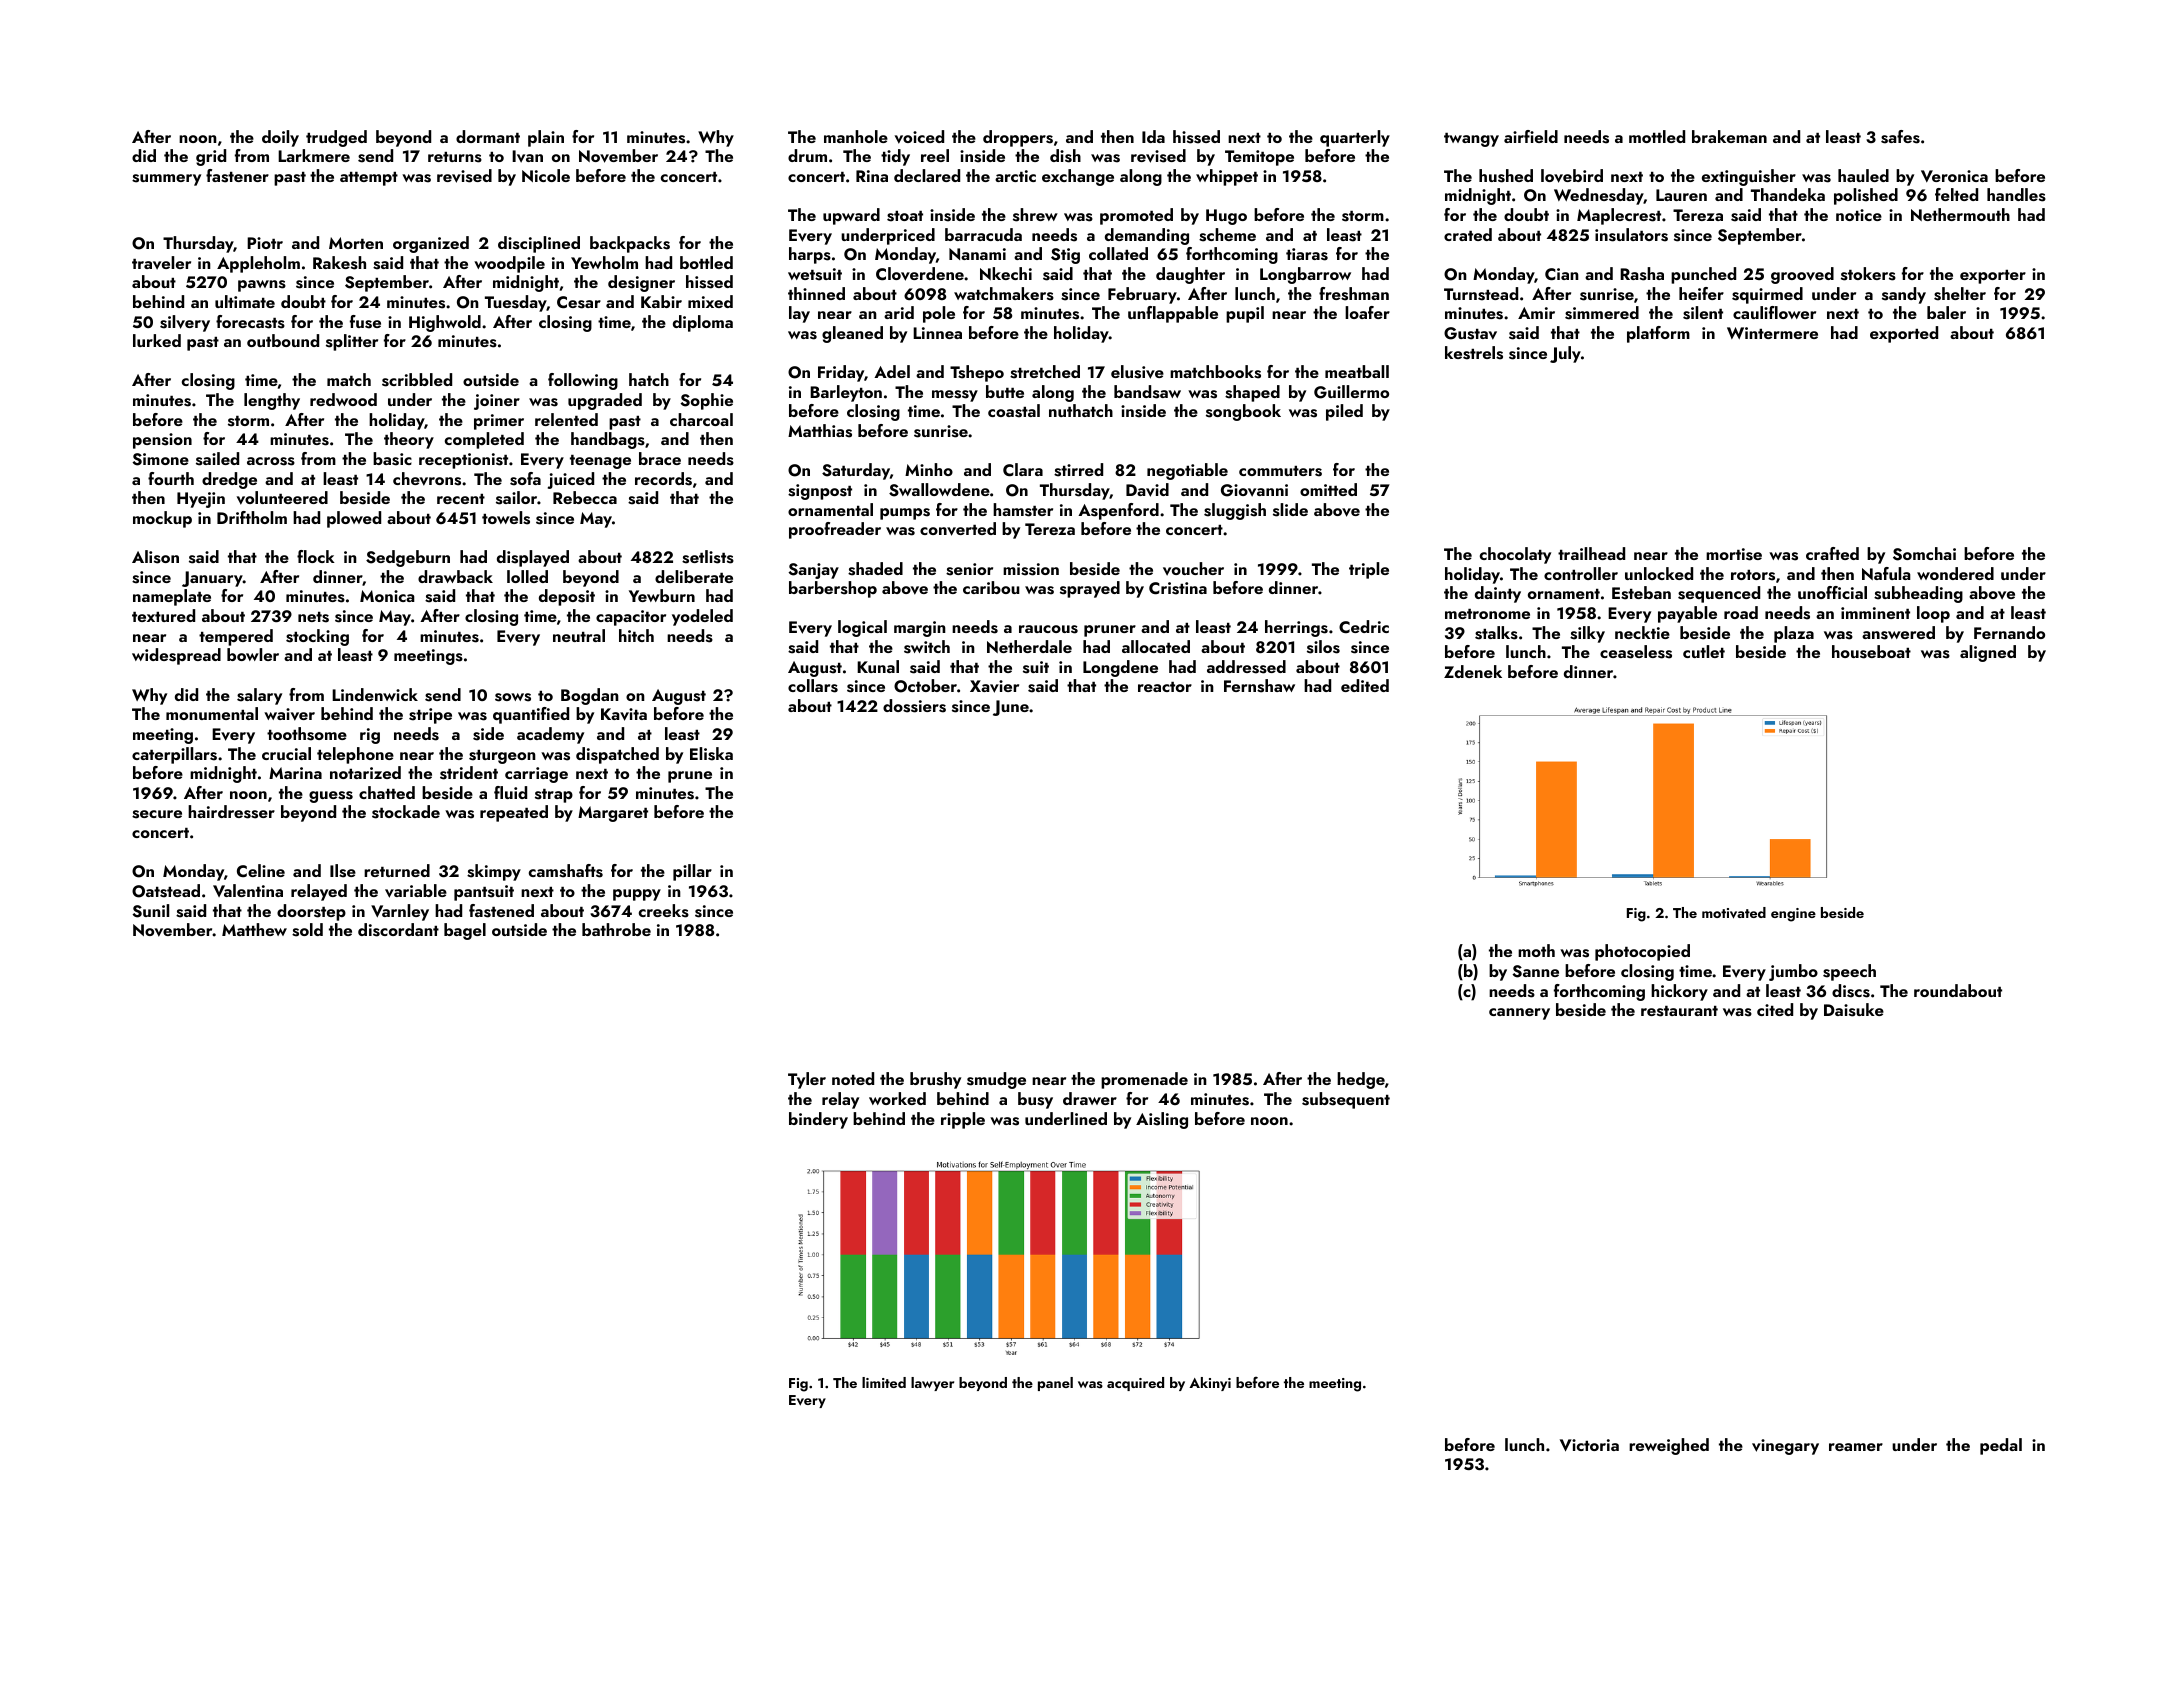 The image size is (2178, 1683). What do you see at coordinates (1775, 1009) in the screenshot?
I see `cited` at bounding box center [1775, 1009].
